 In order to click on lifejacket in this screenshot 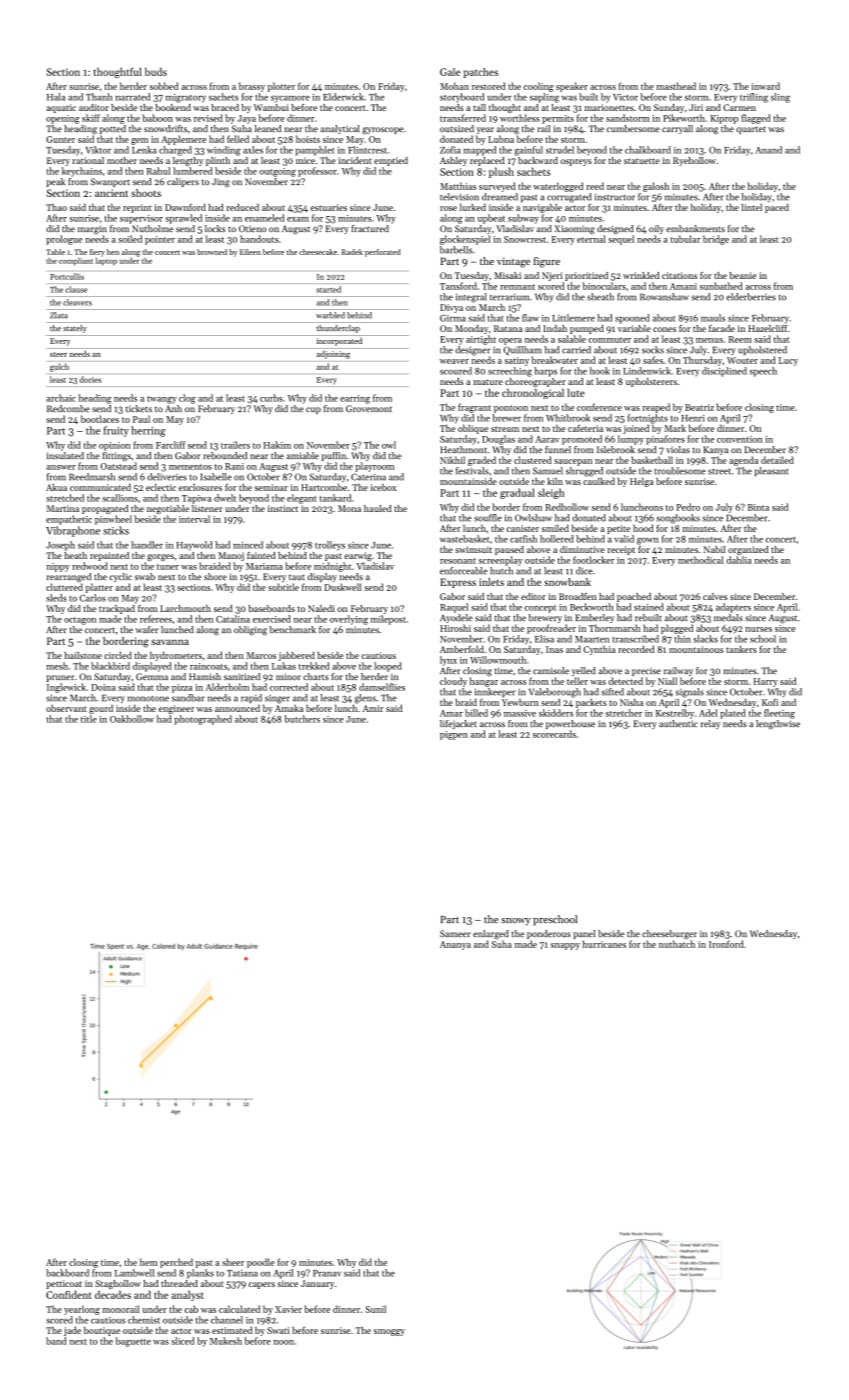, I will do `click(458, 724)`.
